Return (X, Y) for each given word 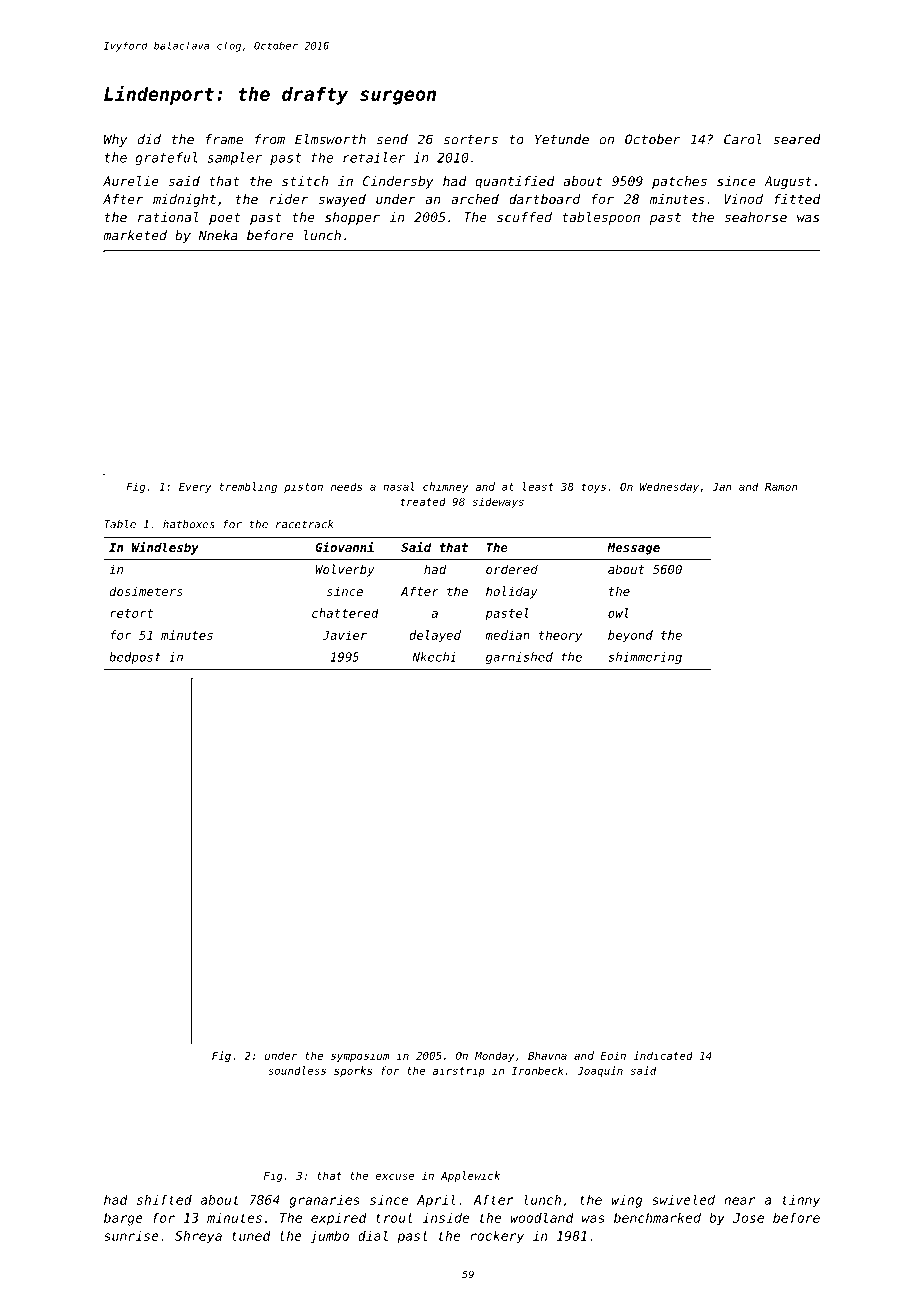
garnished (519, 658)
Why (115, 140)
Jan (722, 487)
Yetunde (562, 139)
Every (195, 488)
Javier (344, 635)
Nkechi (434, 657)
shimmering (645, 658)
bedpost (135, 658)
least (538, 486)
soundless (297, 1070)
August (788, 182)
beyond (630, 636)
